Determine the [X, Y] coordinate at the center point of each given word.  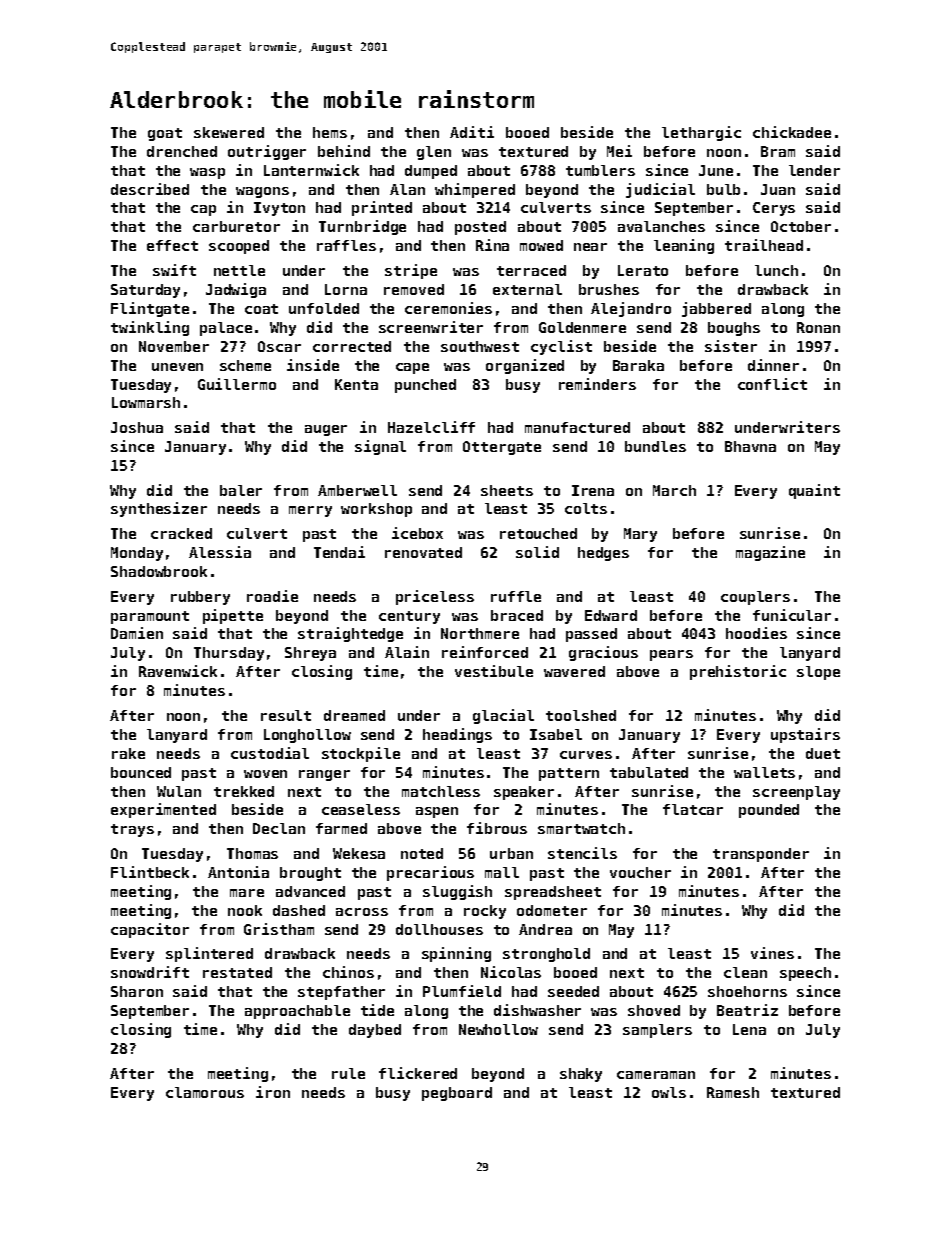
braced [517, 615]
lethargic [701, 133]
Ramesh [733, 1092]
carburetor [236, 226]
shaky [581, 1075]
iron [273, 1092]
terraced [531, 270]
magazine [770, 553]
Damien [137, 633]
